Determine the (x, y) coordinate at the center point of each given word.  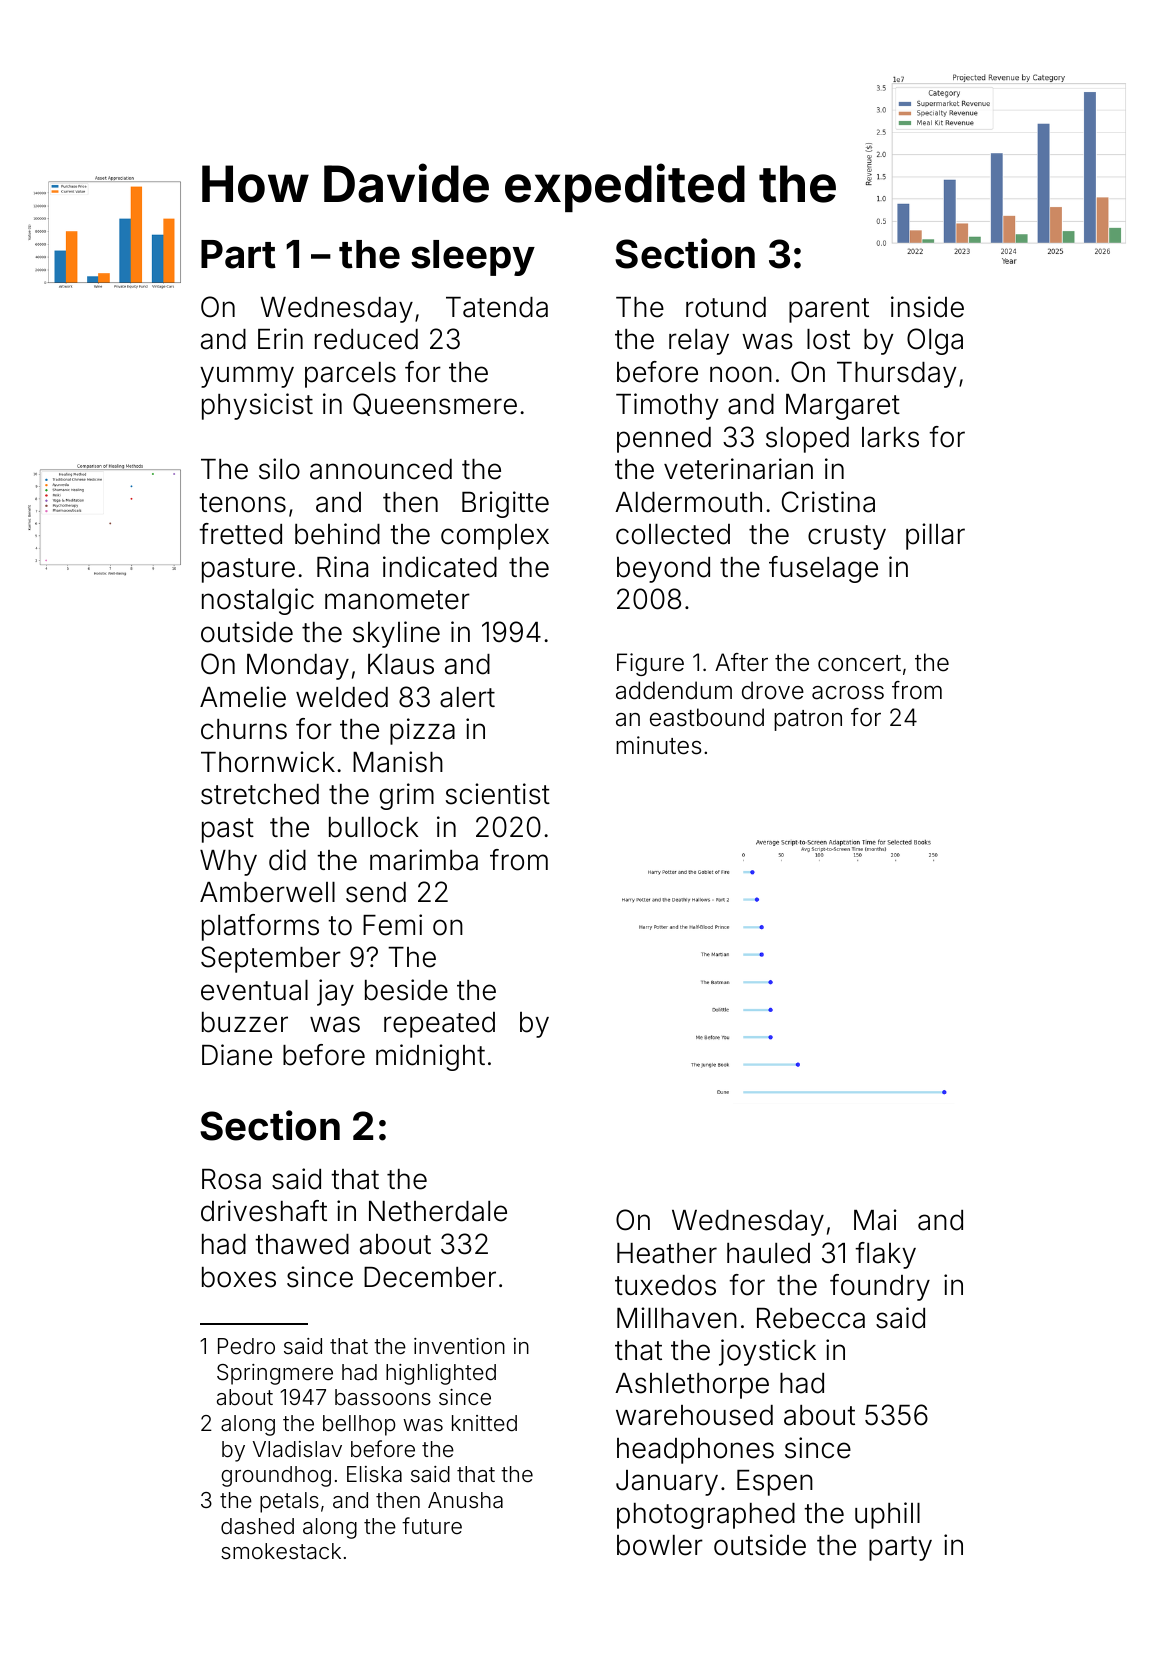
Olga (935, 341)
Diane (237, 1055)
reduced (366, 339)
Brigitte (505, 504)
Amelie (243, 697)
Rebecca (811, 1318)
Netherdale (438, 1211)
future (432, 1525)
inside (927, 307)
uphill (887, 1515)
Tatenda (497, 307)
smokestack (281, 1551)
